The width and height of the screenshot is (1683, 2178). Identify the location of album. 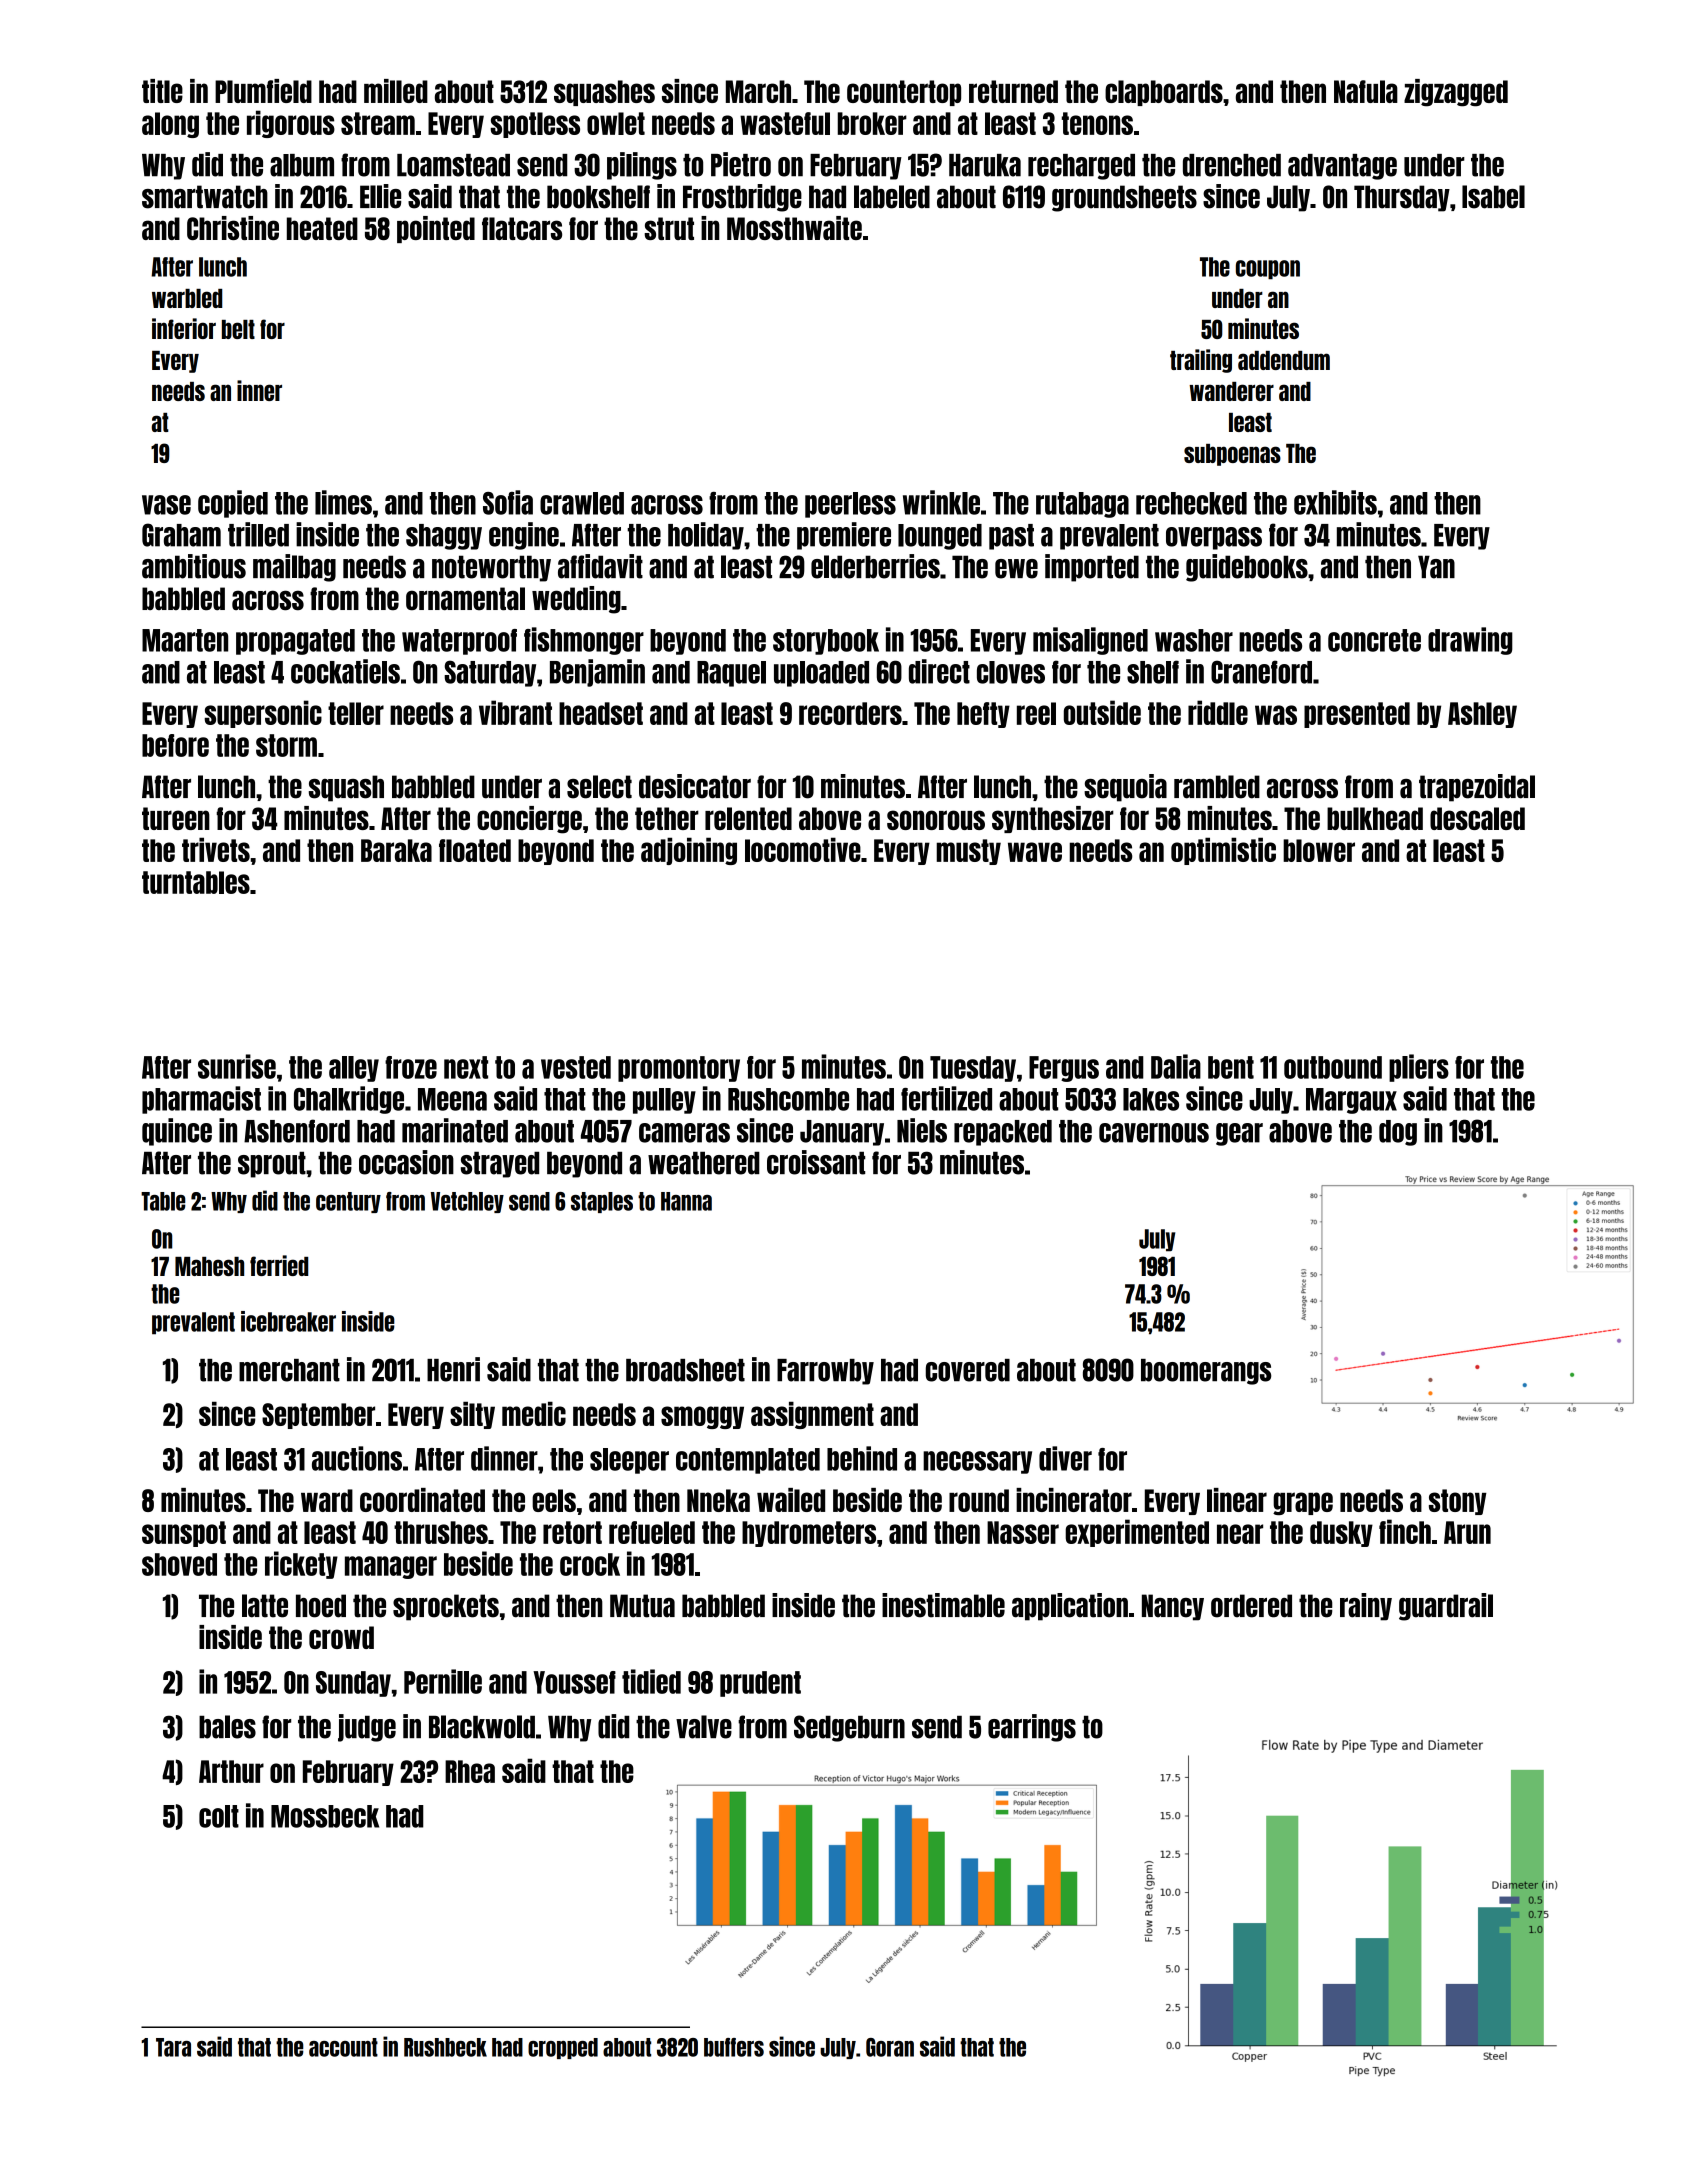
(302, 165).
